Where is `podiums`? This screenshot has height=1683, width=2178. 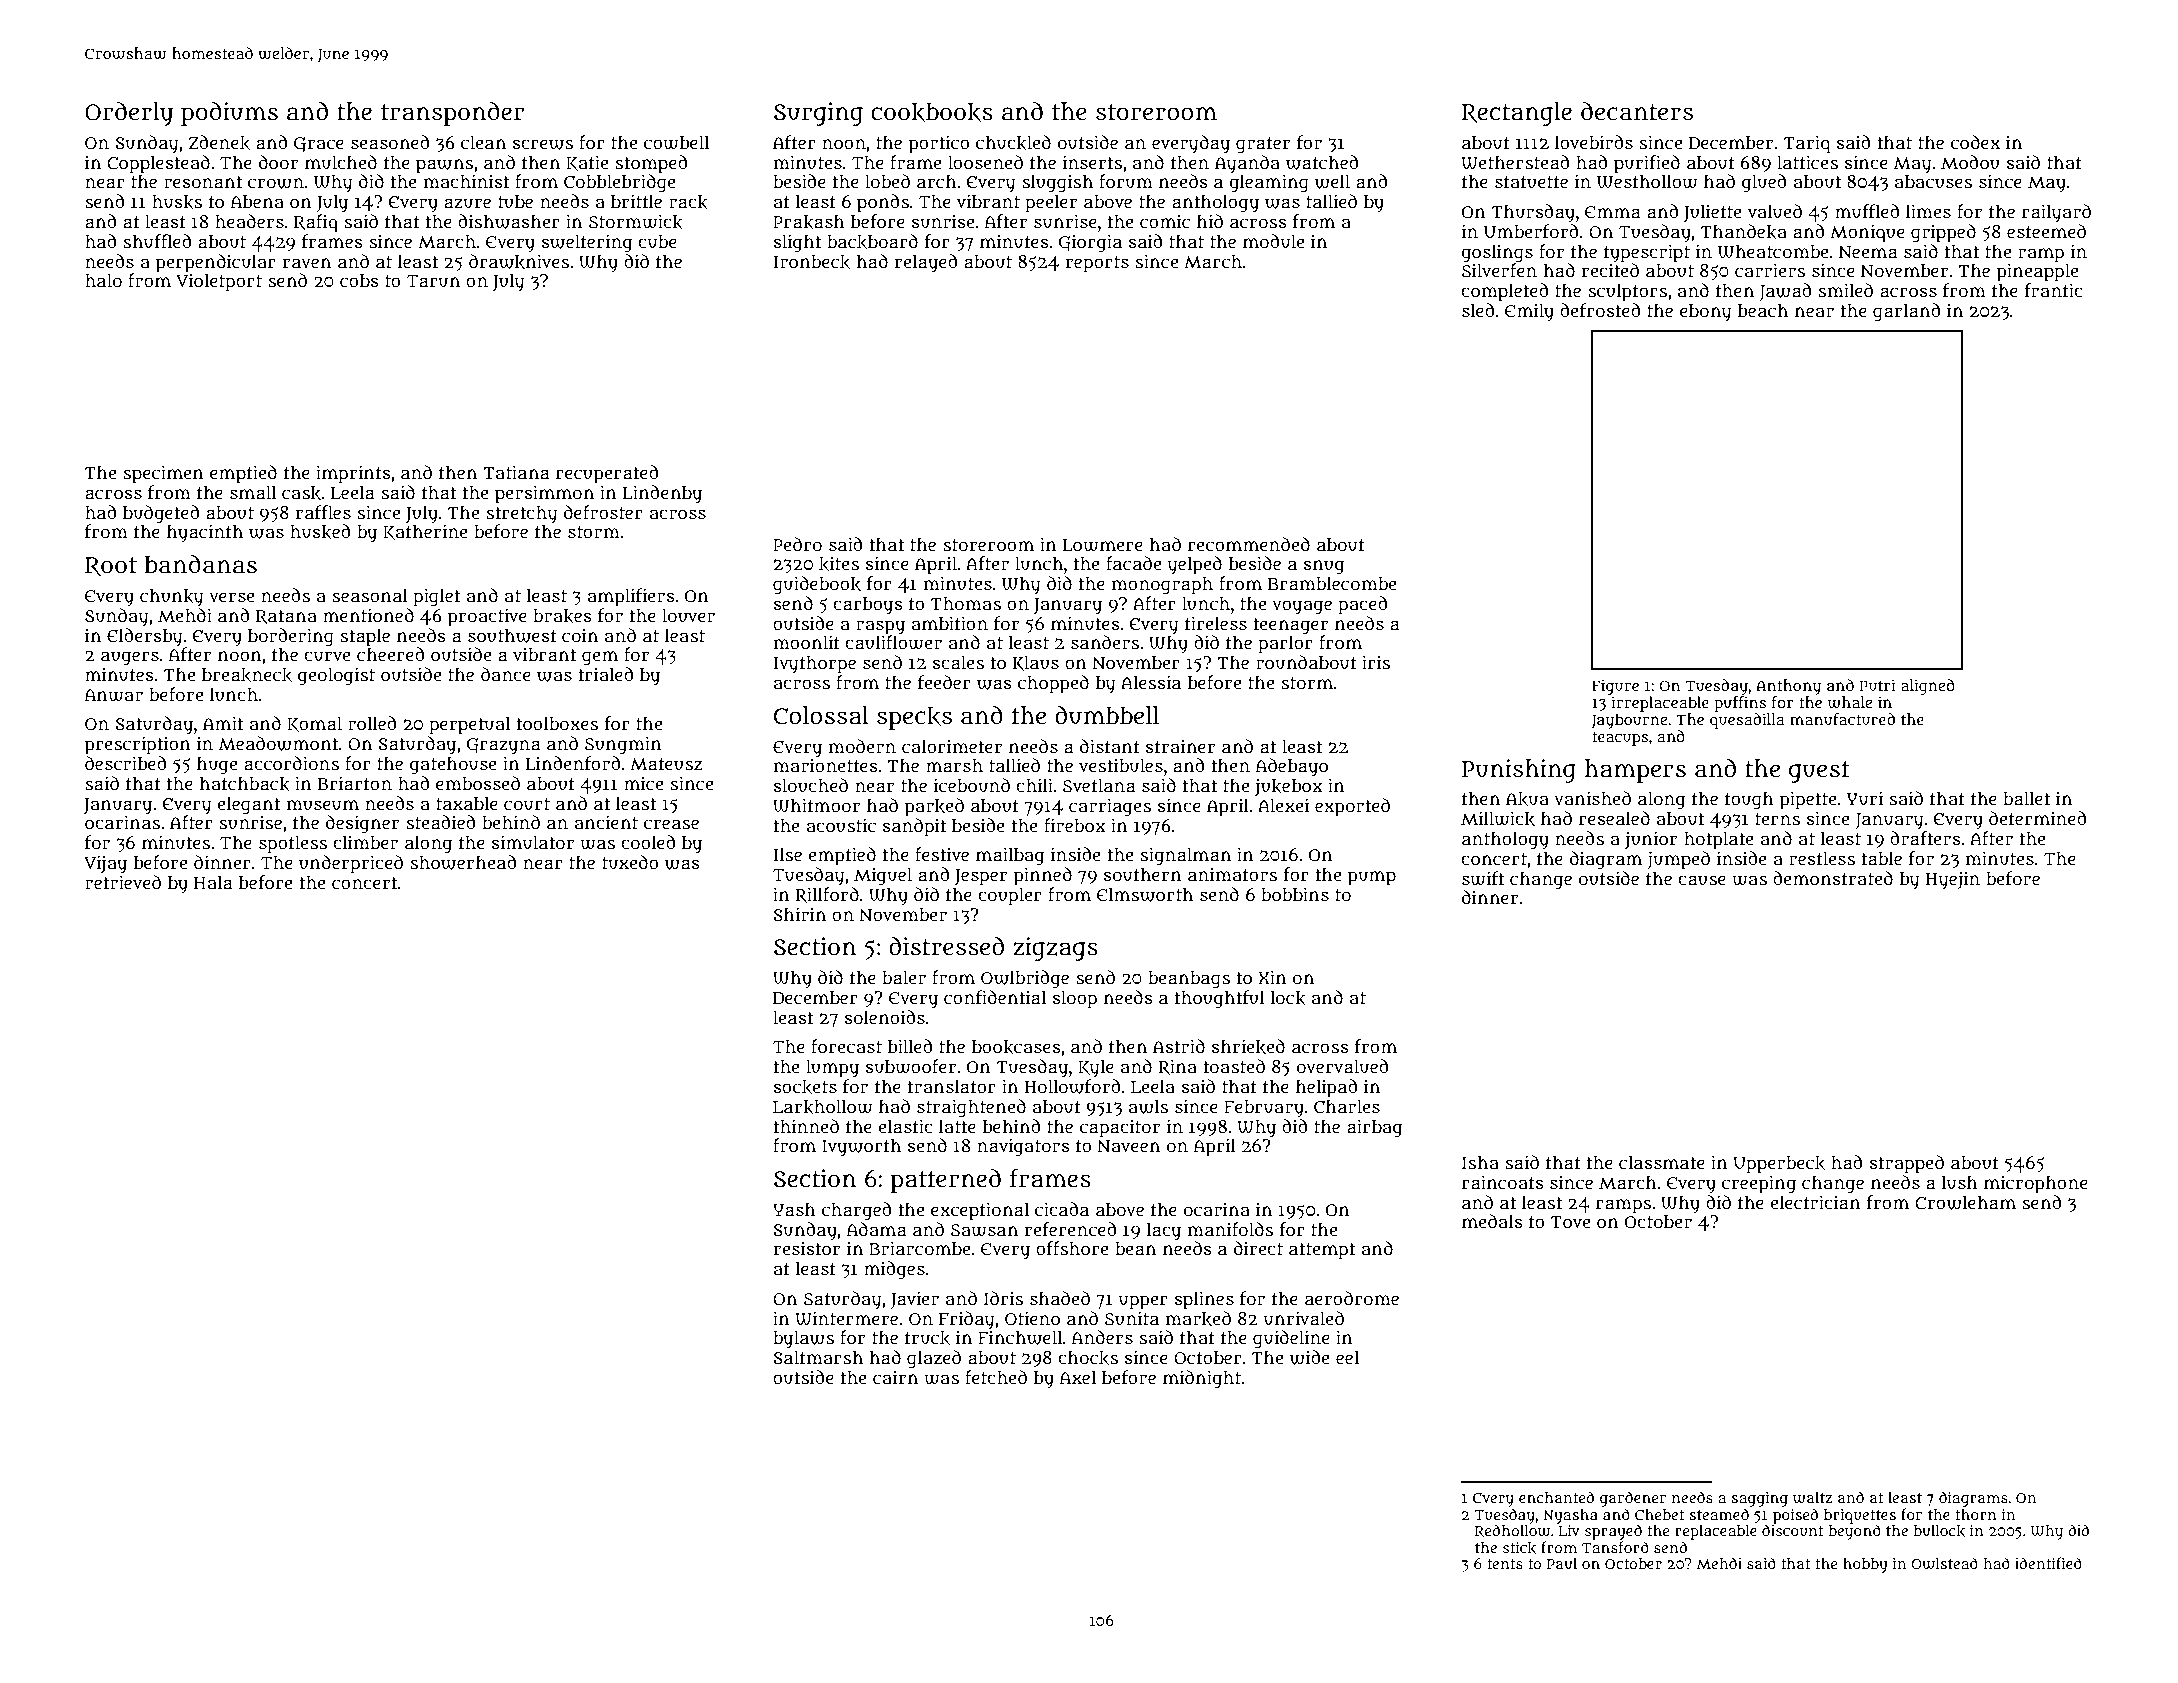 podiums is located at coordinates (229, 114).
